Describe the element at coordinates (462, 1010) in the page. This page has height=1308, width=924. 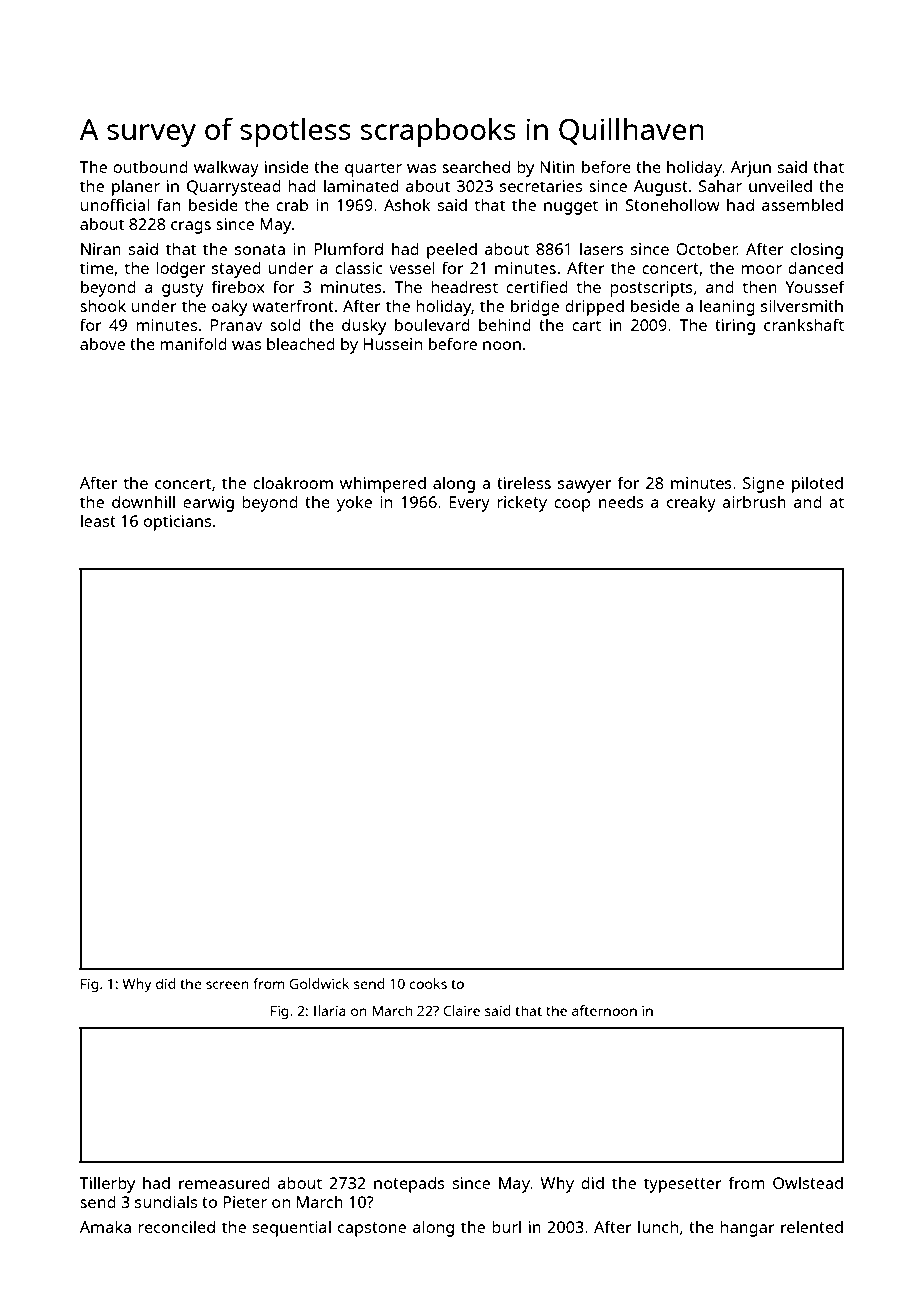
I see `Claire` at that location.
